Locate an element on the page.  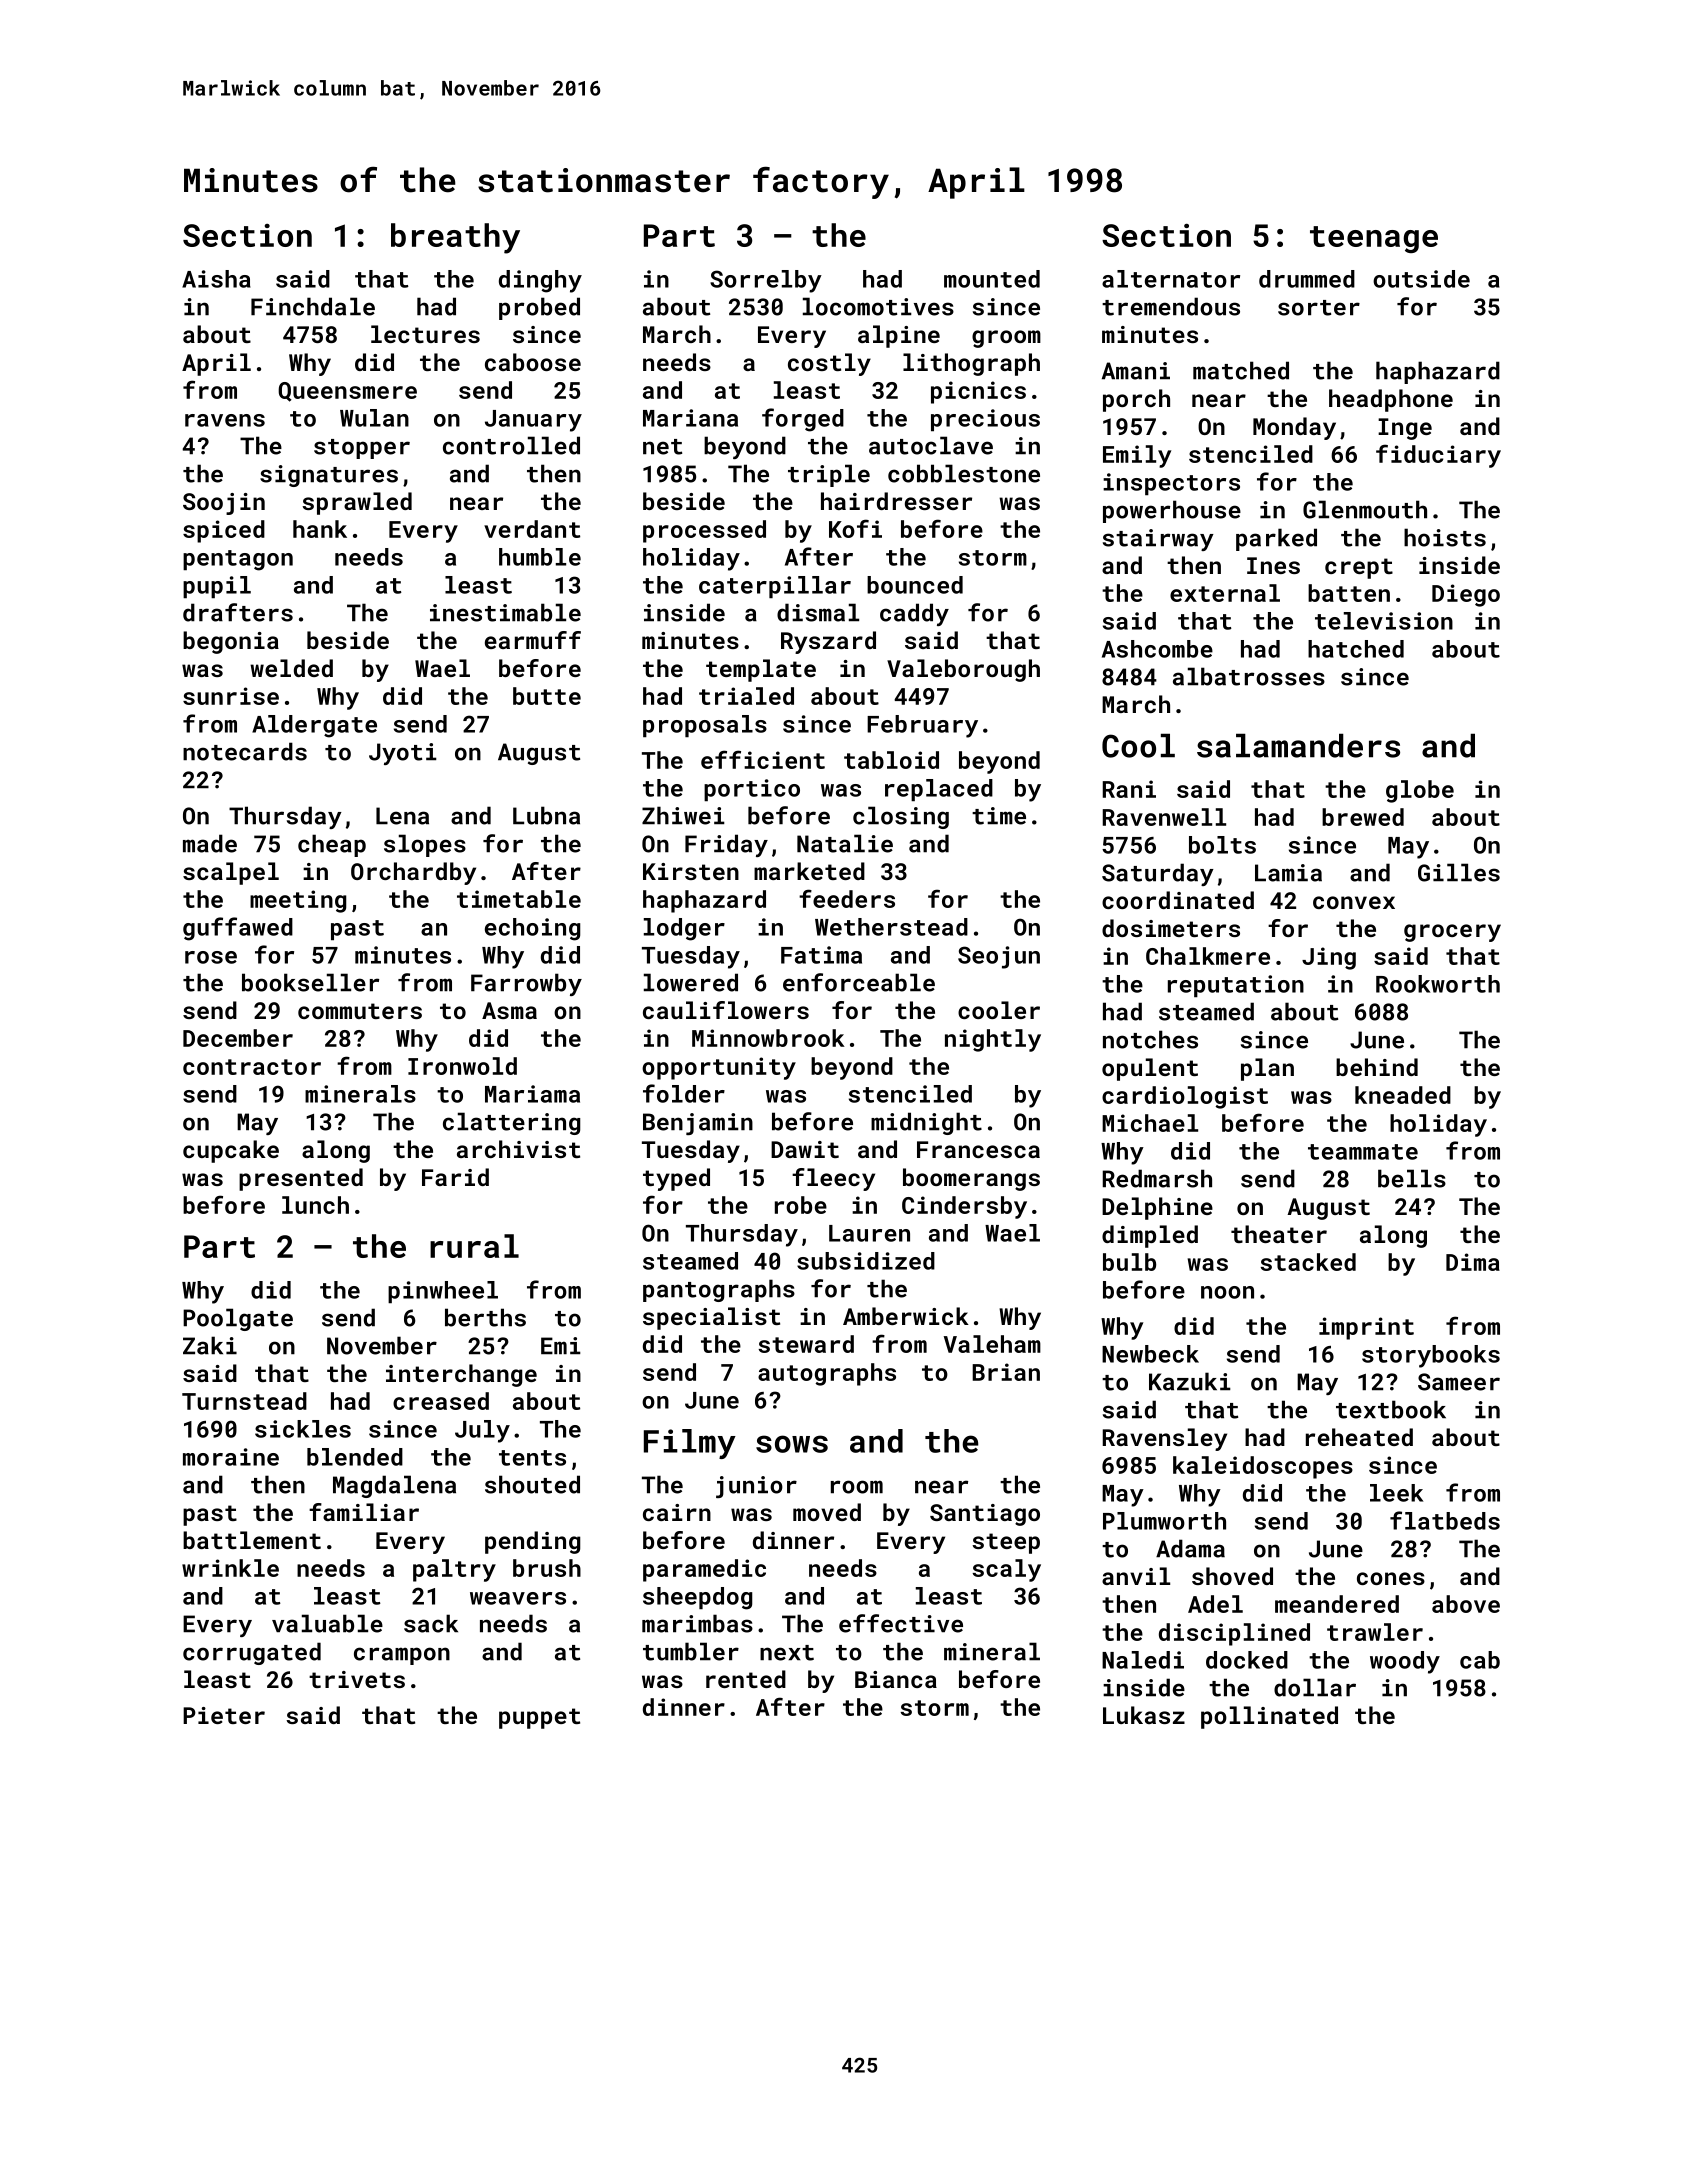
replaced is located at coordinates (939, 790).
